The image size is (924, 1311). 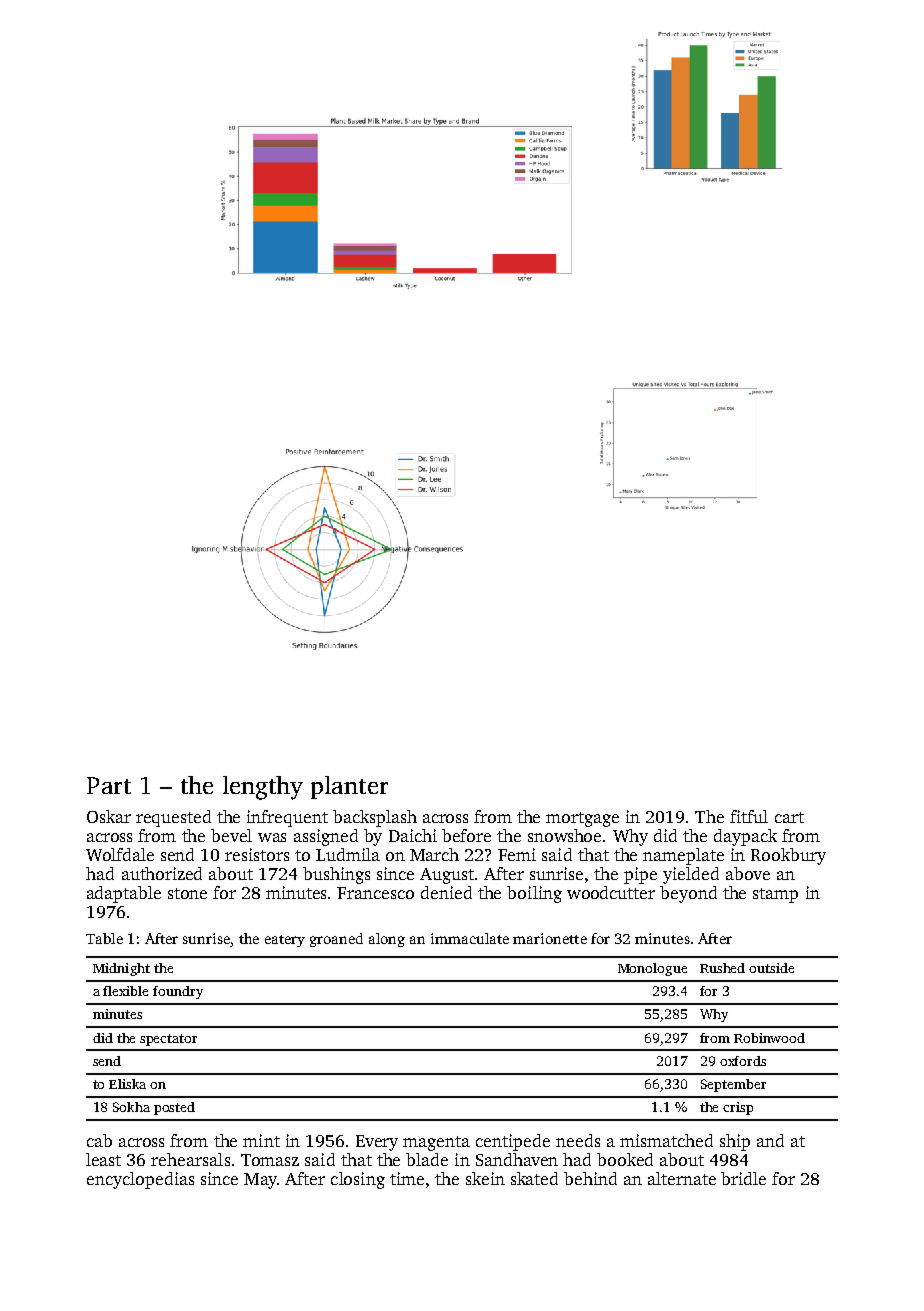 What do you see at coordinates (517, 854) in the image?
I see `Femi` at bounding box center [517, 854].
